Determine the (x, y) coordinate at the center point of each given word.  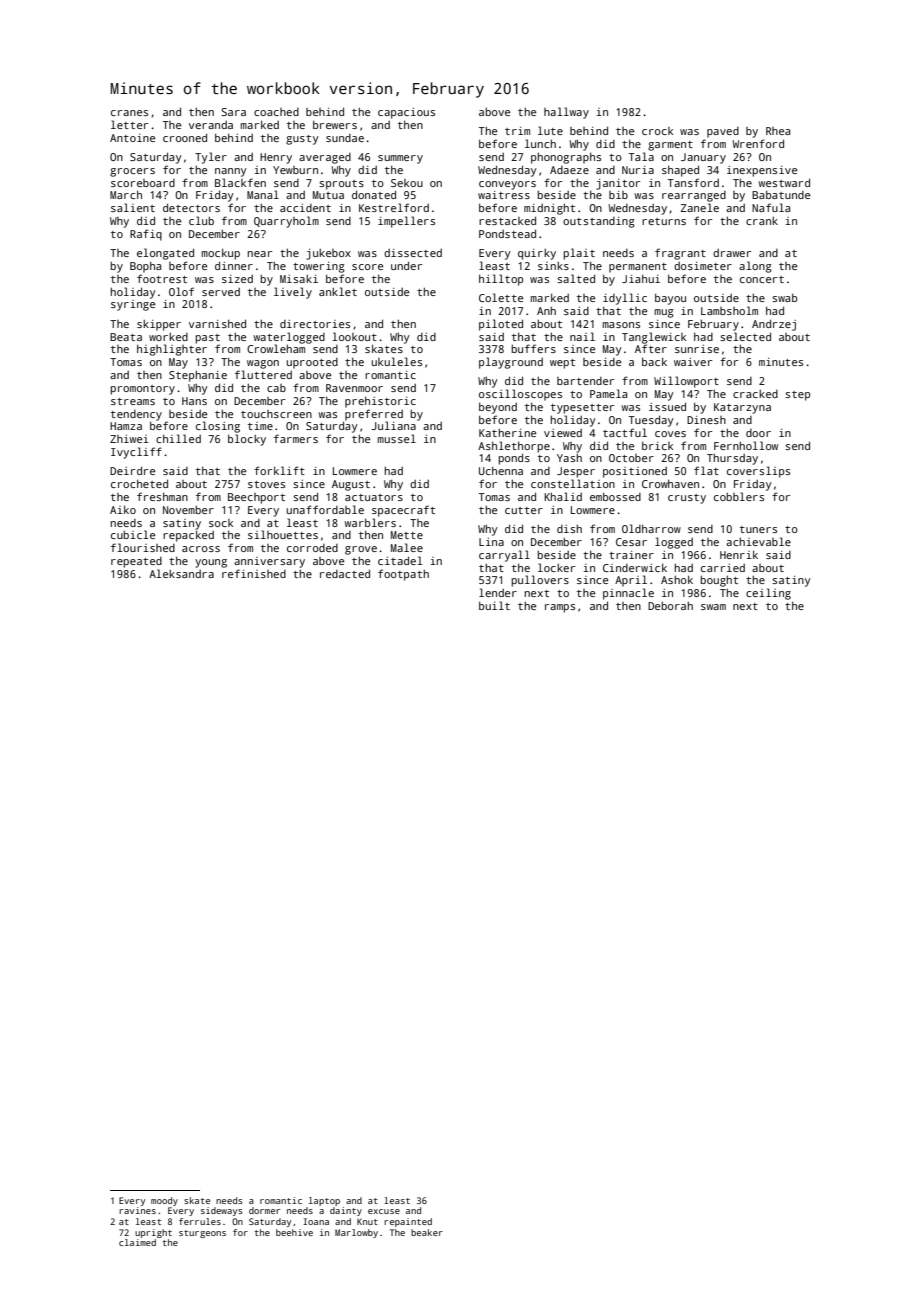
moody (164, 1201)
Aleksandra (181, 573)
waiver (693, 362)
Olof (181, 291)
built (494, 605)
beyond (498, 408)
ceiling (768, 594)
